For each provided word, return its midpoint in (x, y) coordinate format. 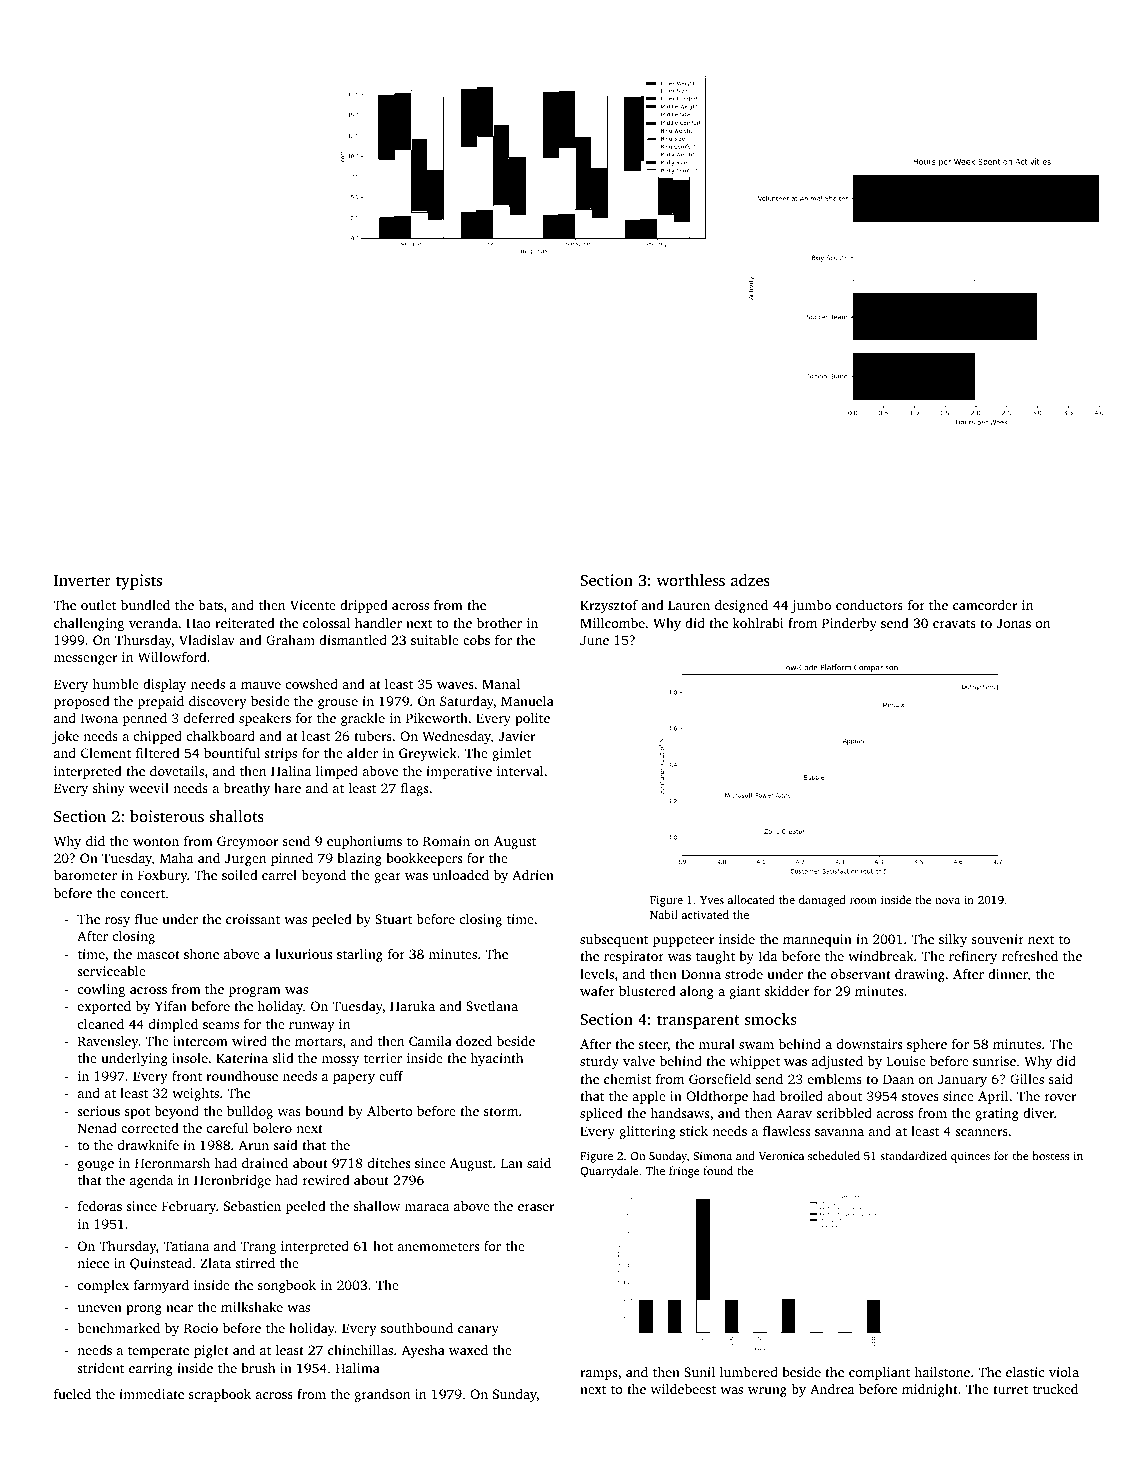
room (863, 901)
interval (520, 771)
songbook (287, 1286)
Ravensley (108, 1042)
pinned (292, 859)
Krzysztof (609, 606)
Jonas (1014, 623)
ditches (389, 1163)
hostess (1051, 1155)
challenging (89, 624)
